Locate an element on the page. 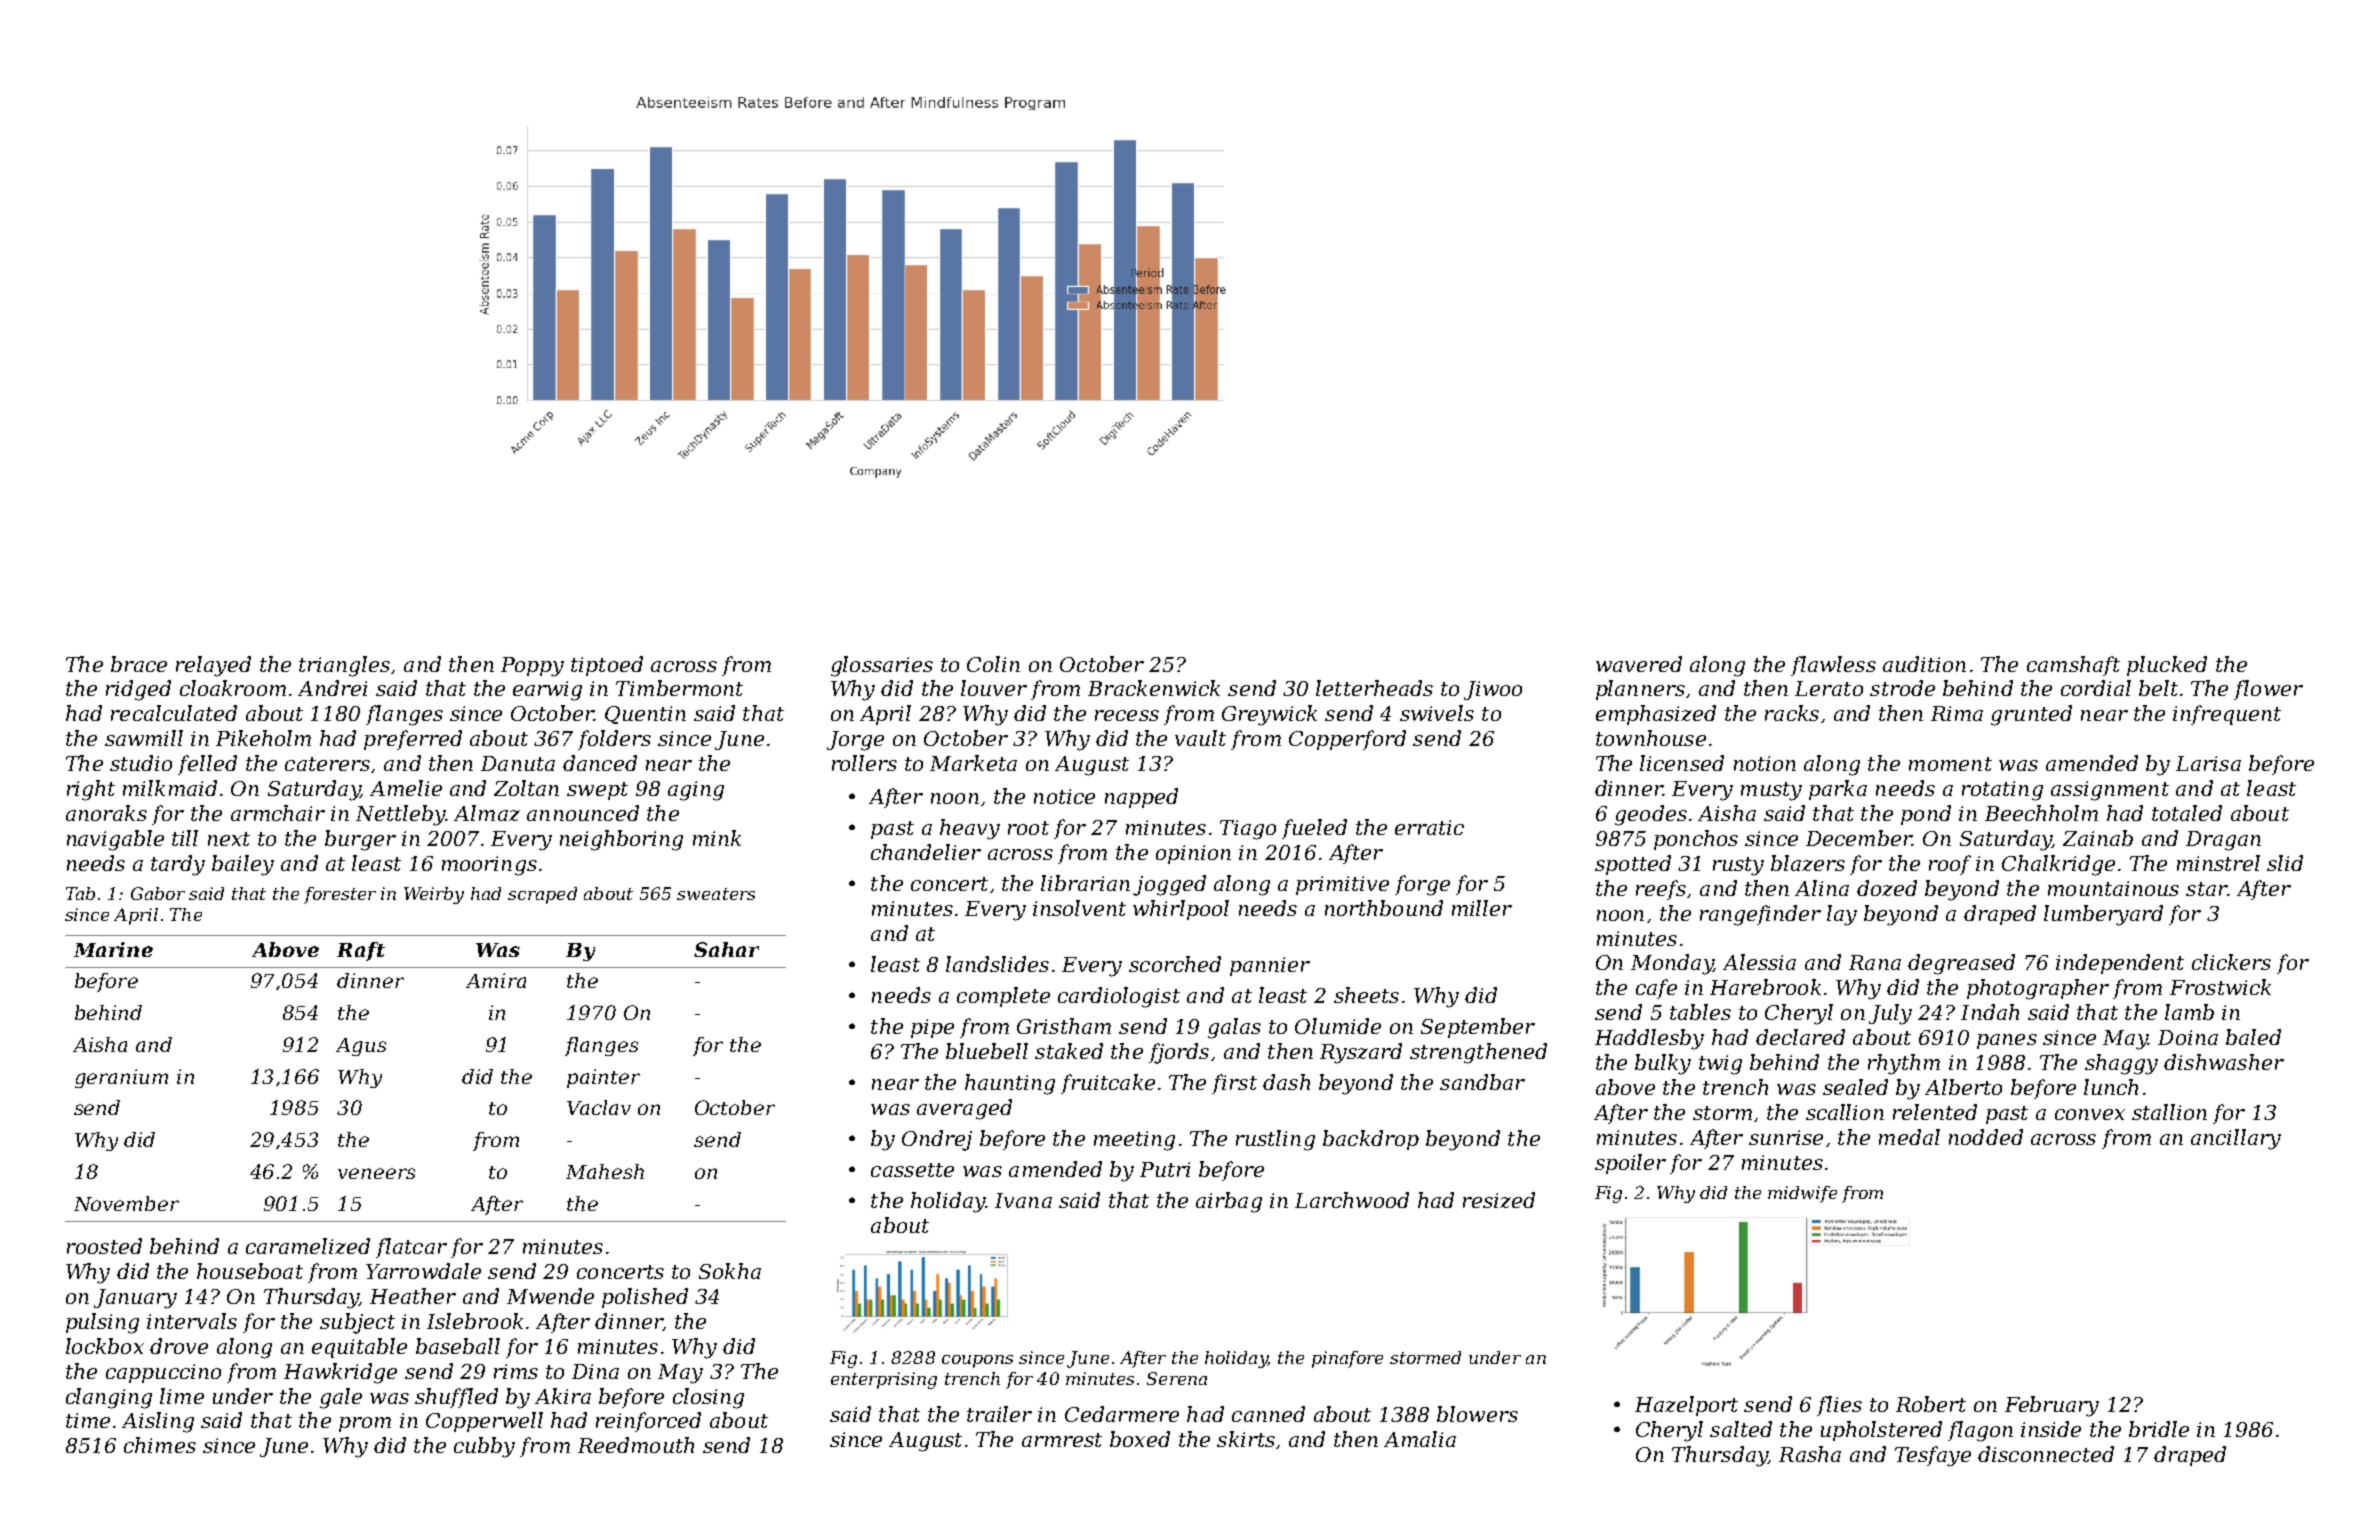  Frostwick is located at coordinates (2220, 987).
